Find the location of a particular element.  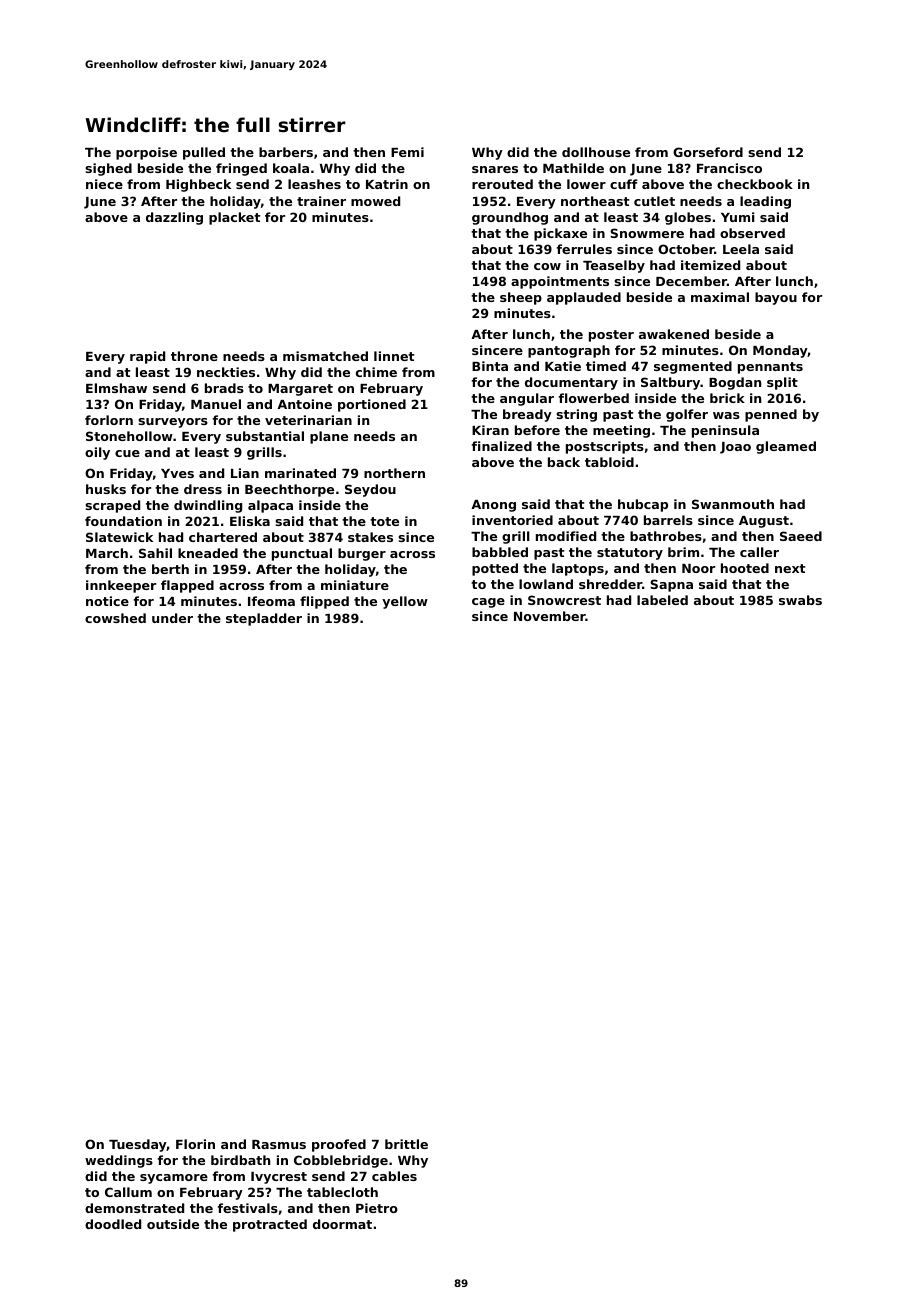

fringed is located at coordinates (241, 169).
